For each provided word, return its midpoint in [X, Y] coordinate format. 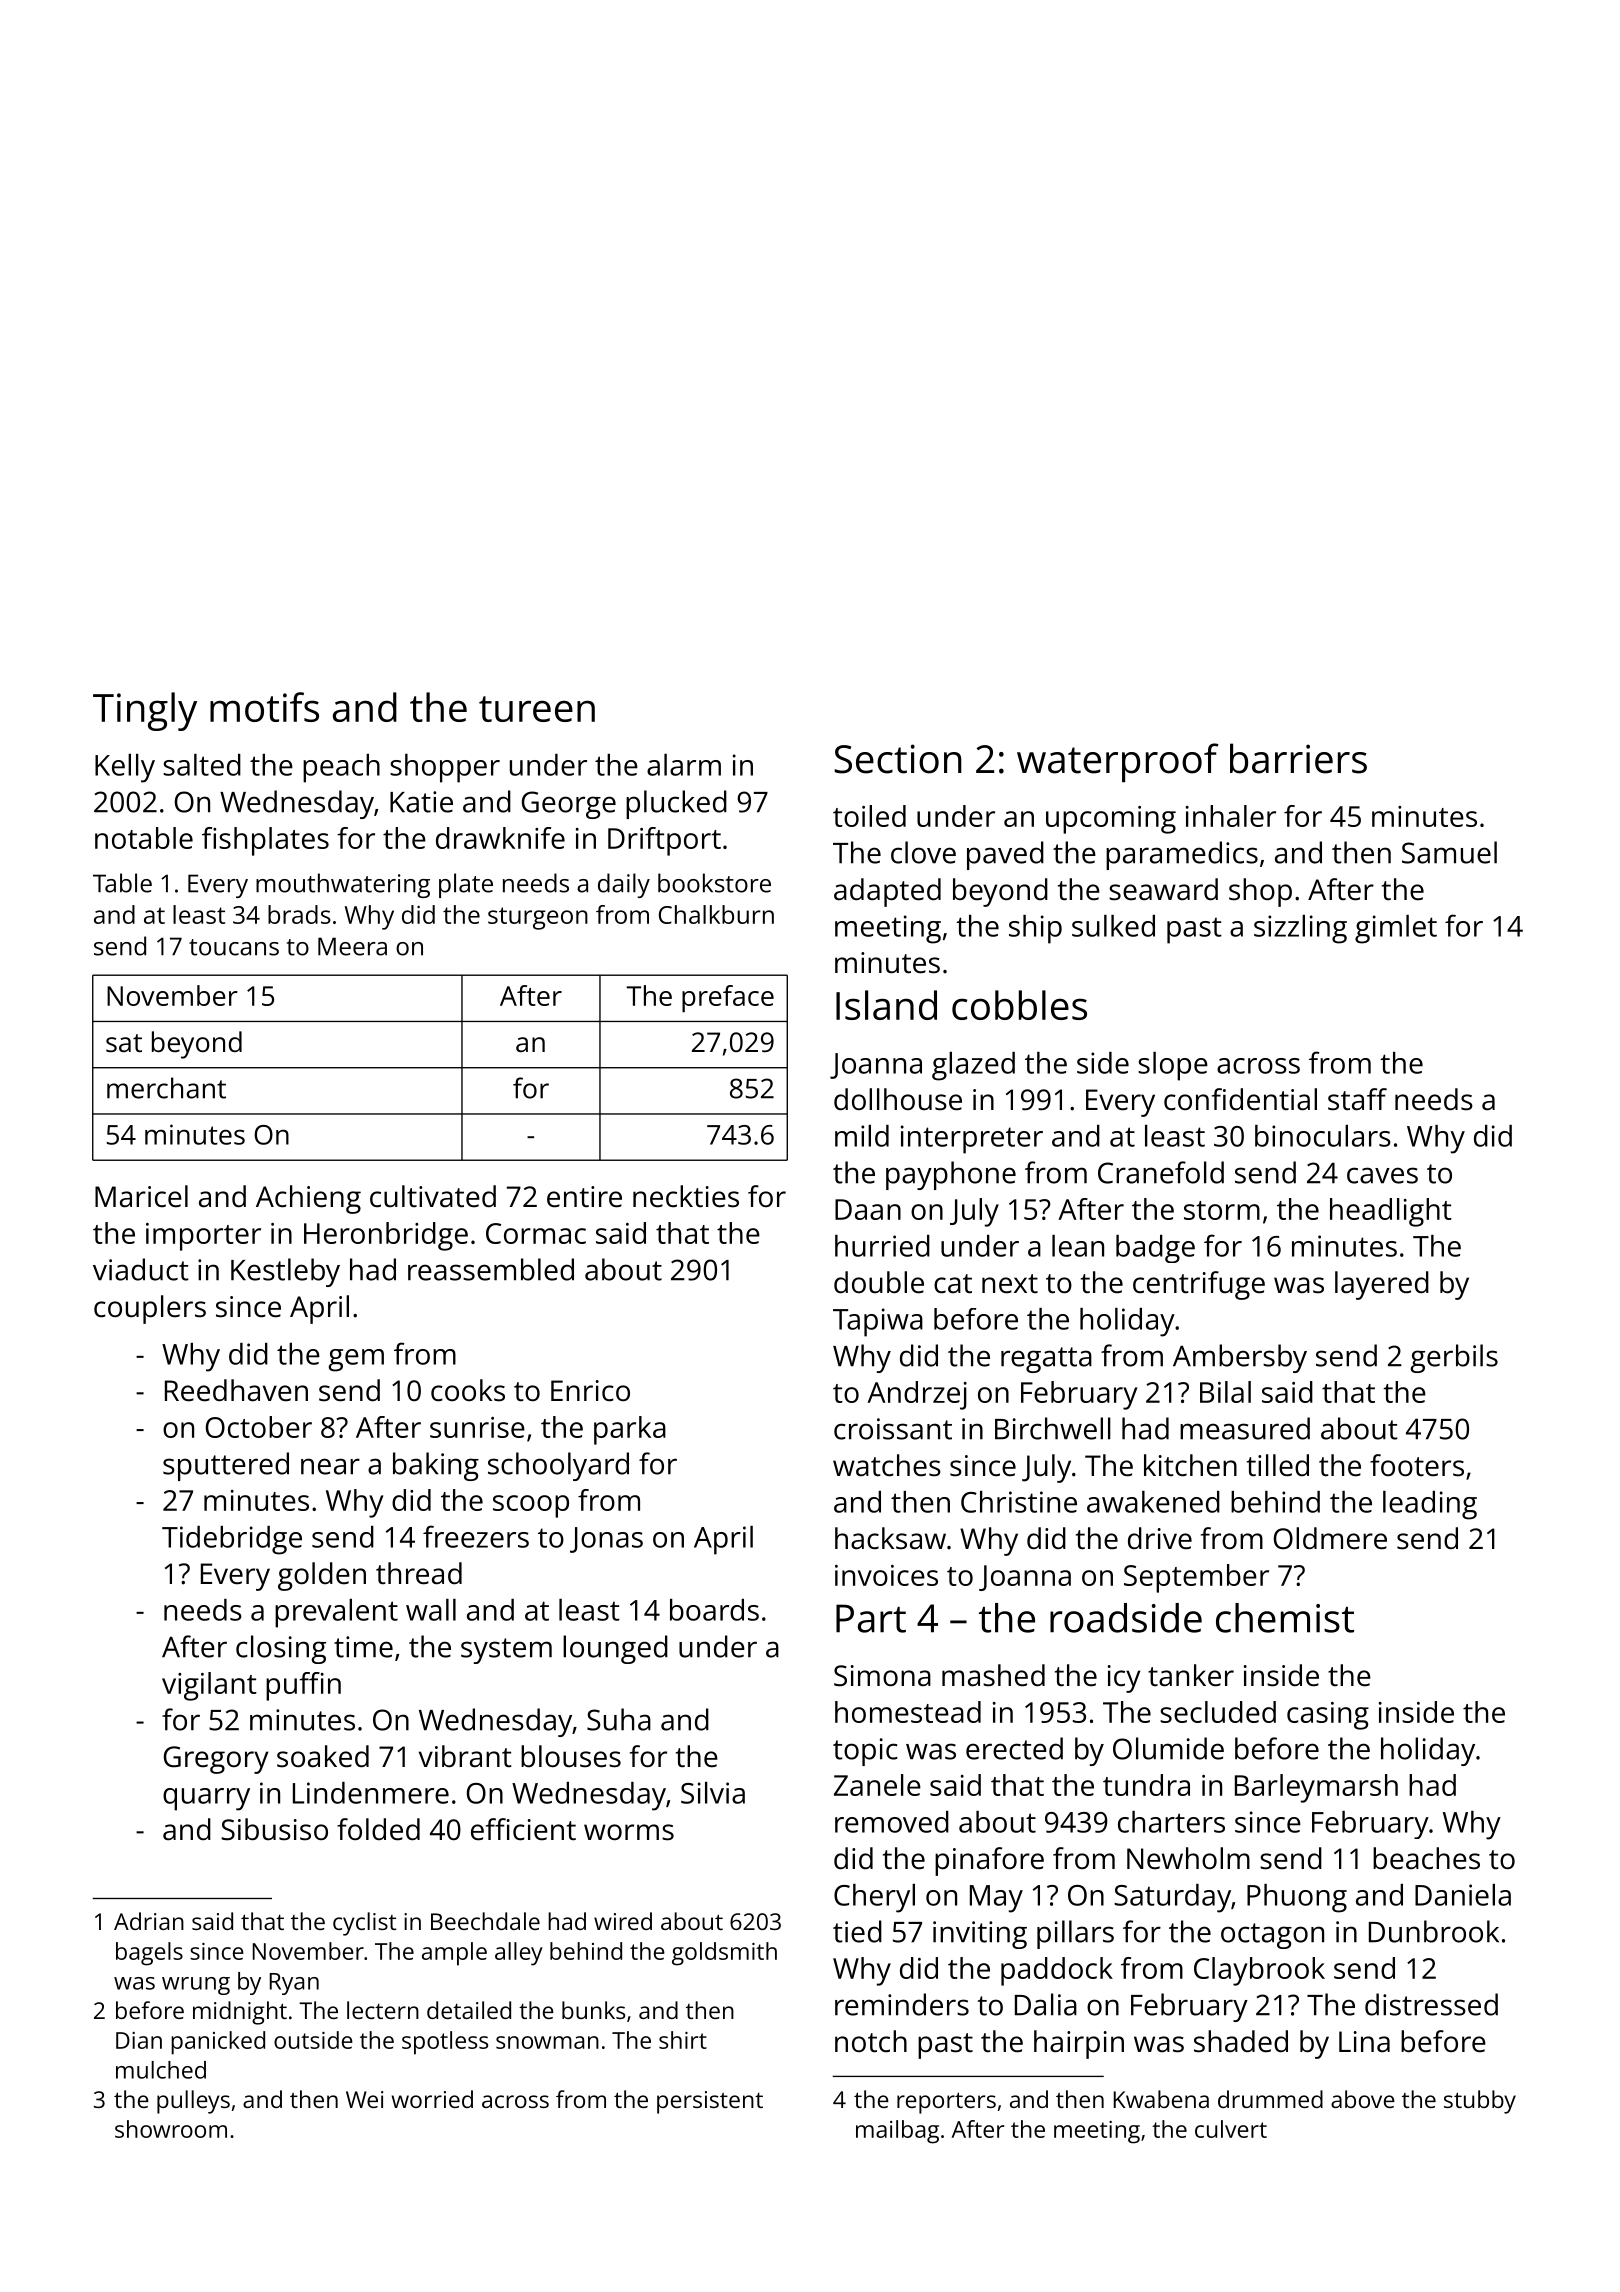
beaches [1426, 1858]
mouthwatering [343, 885]
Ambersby [1240, 1358]
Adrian [149, 1921]
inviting [980, 1935]
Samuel [1449, 852]
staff [1357, 1099]
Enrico [590, 1391]
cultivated [433, 1196]
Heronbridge [386, 1236]
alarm [684, 765]
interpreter [972, 1139]
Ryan [294, 1984]
